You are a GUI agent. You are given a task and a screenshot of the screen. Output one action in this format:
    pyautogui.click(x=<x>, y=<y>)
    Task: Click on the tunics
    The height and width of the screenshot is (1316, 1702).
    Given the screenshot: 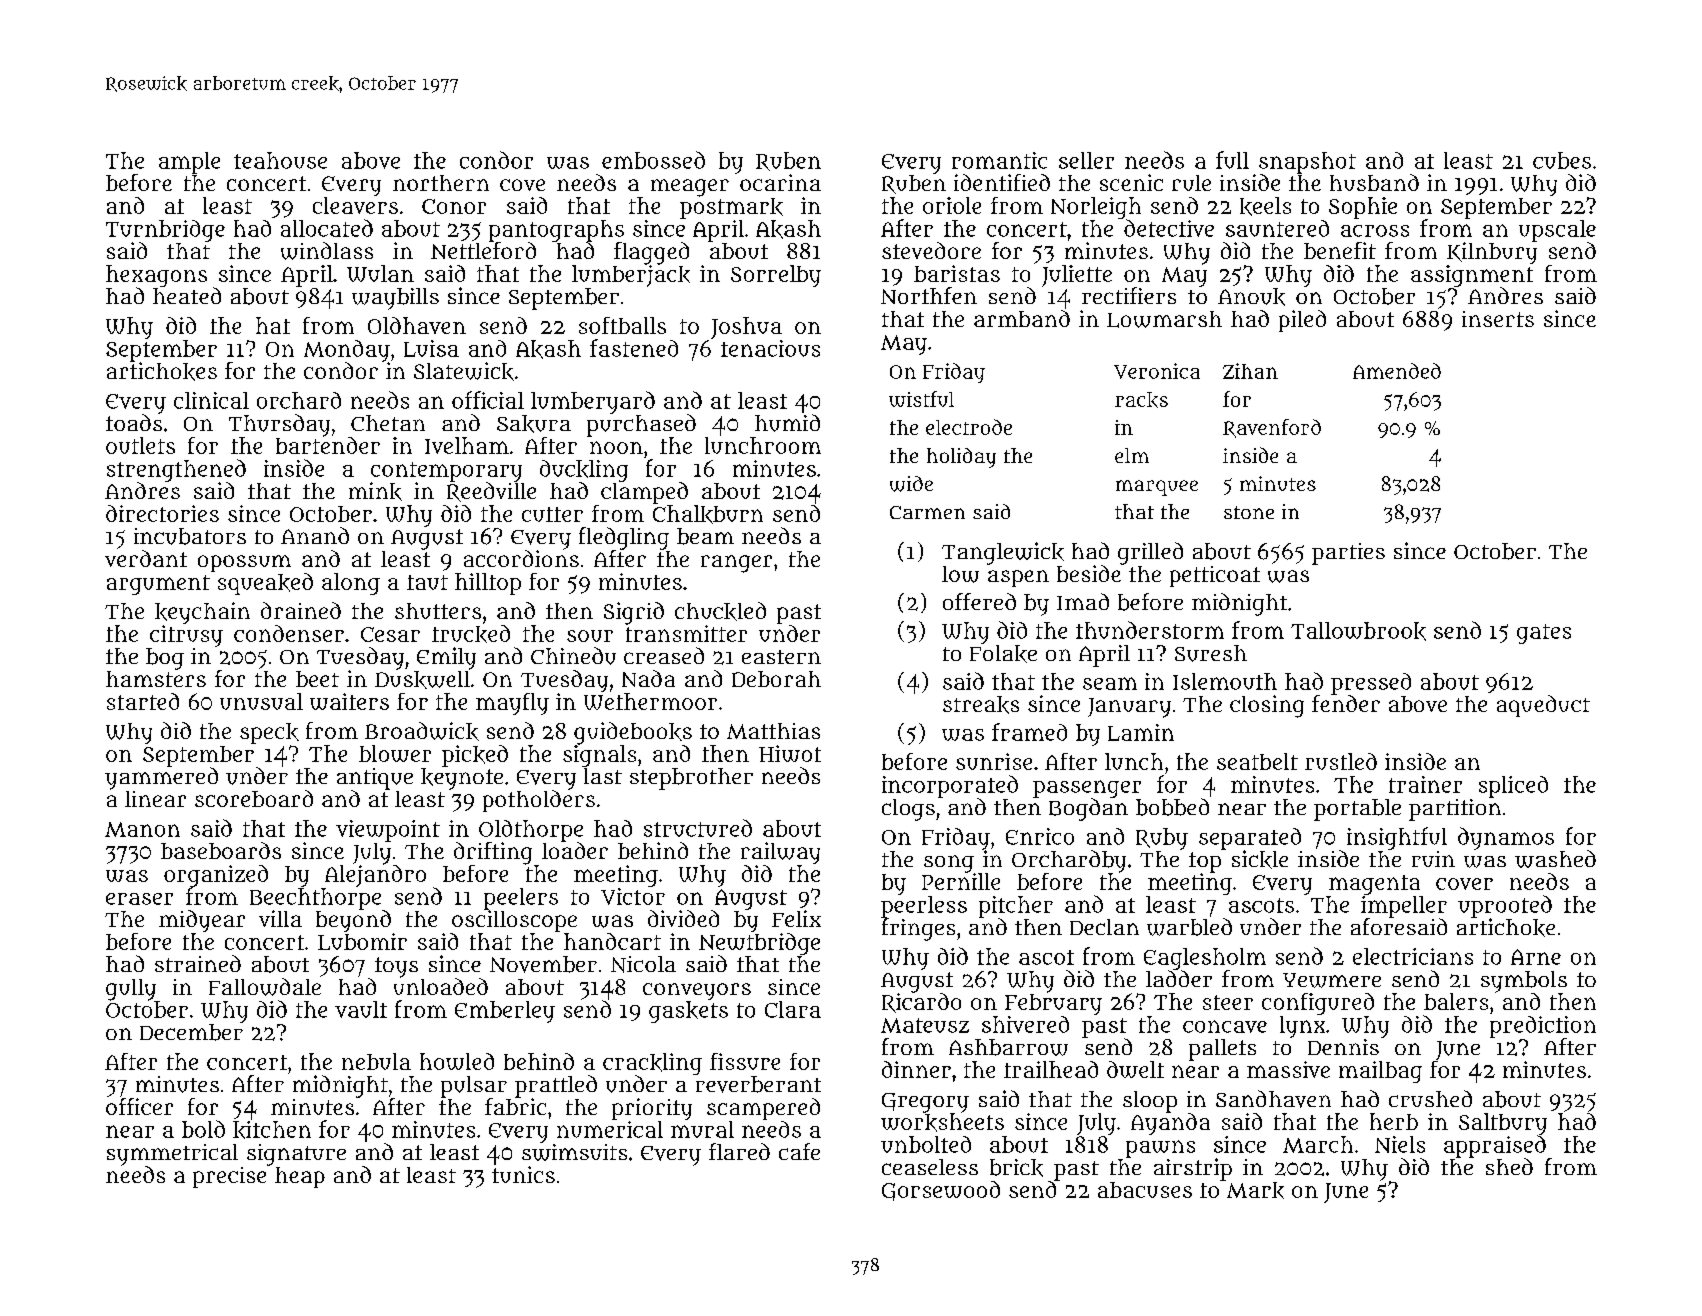 What is the action you would take?
    pyautogui.click(x=523, y=1174)
